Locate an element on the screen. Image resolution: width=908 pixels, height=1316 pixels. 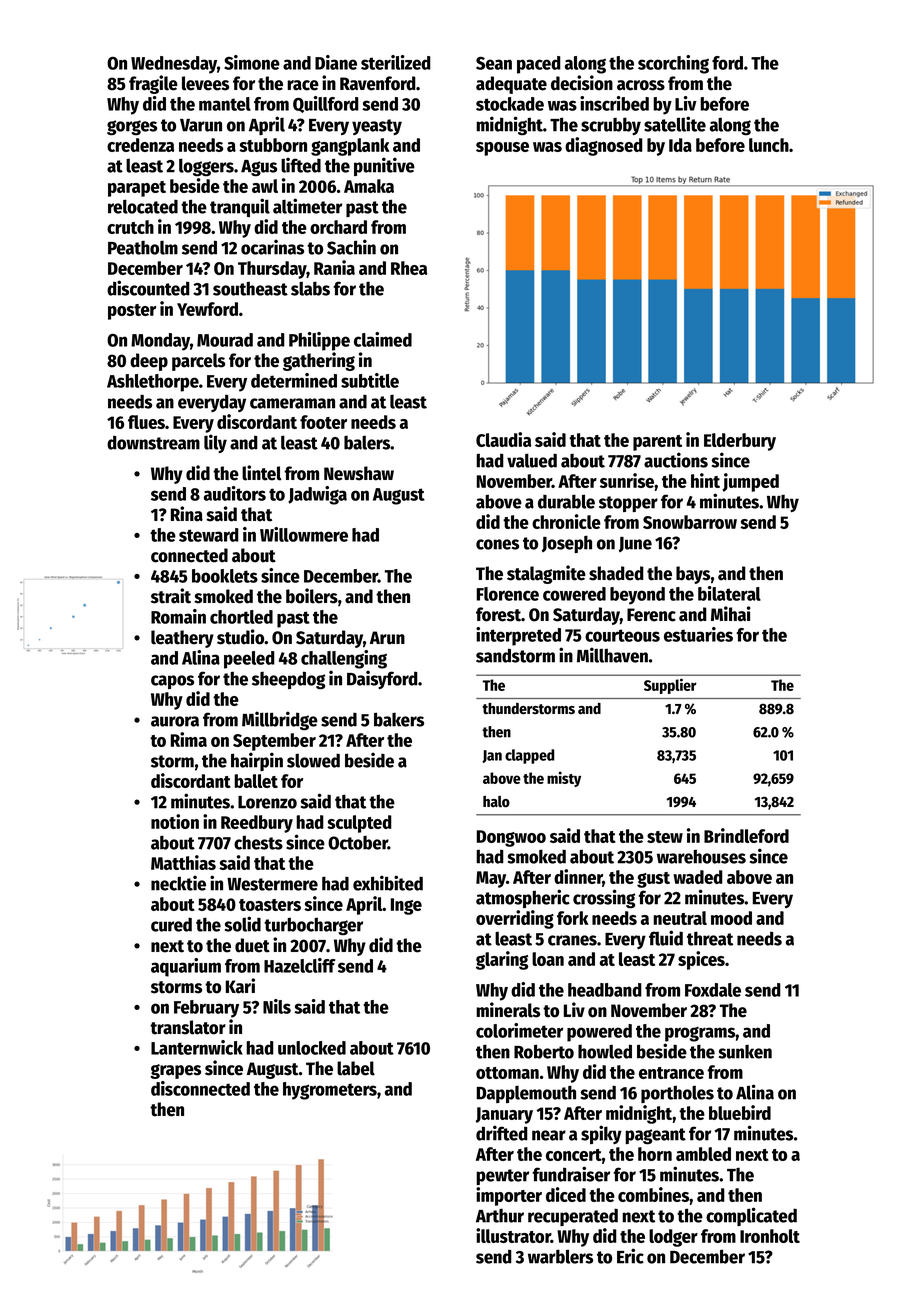
jumped is located at coordinates (750, 482).
